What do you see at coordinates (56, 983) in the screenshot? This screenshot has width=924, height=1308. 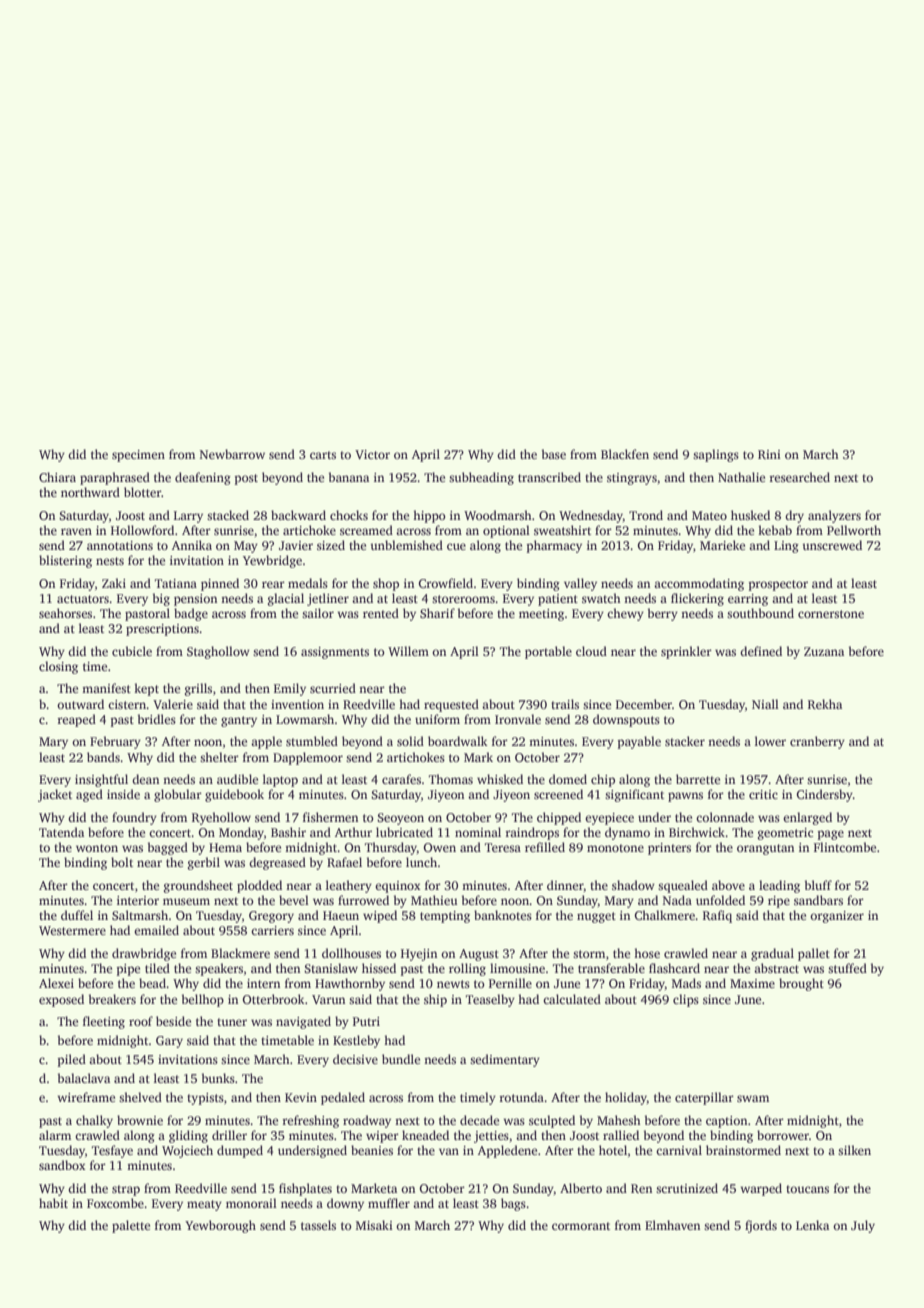 I see `Alexei` at bounding box center [56, 983].
